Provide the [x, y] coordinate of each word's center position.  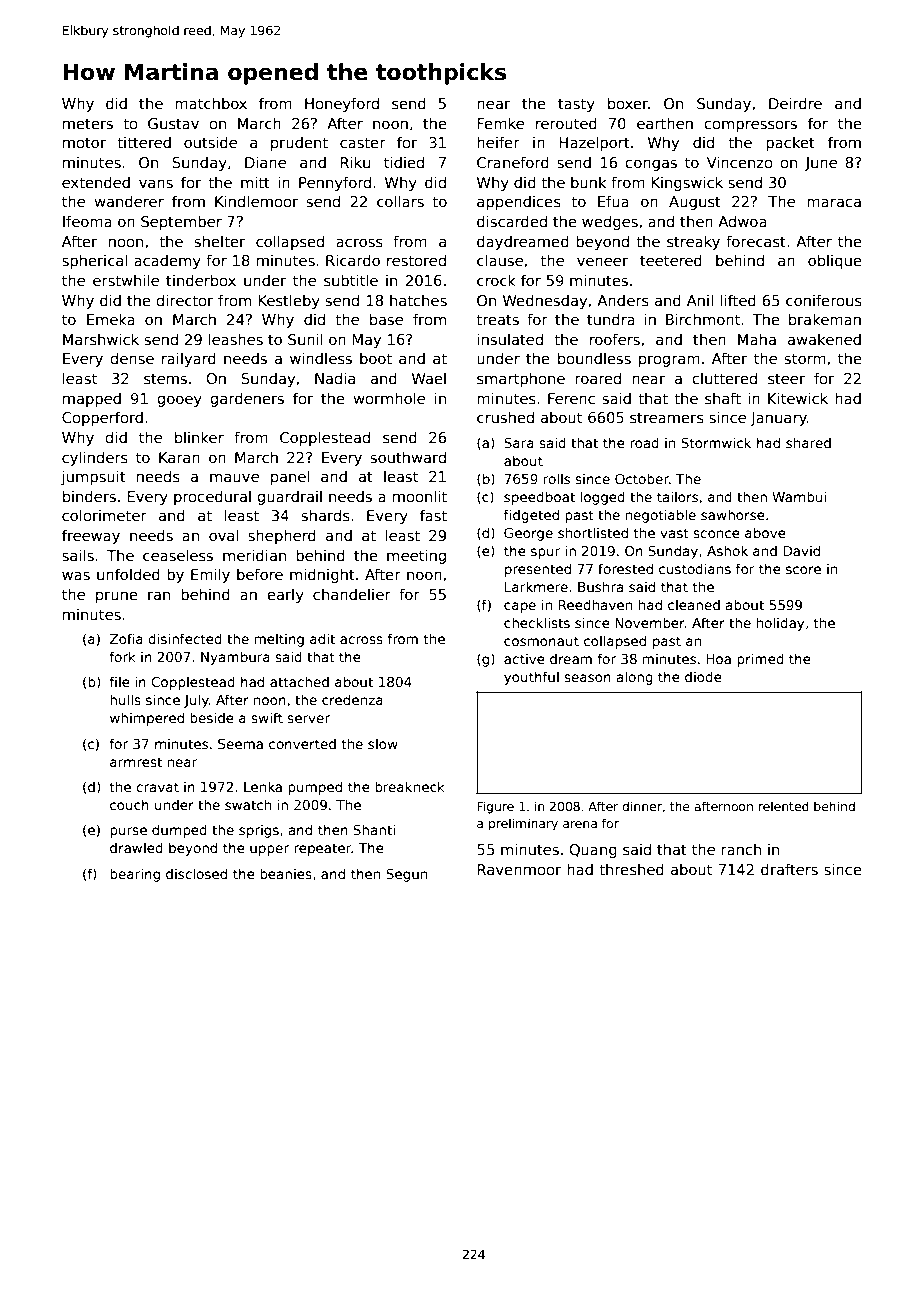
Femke [500, 123]
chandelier [352, 594]
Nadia [335, 378]
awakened [824, 339]
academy [167, 262]
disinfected [185, 638]
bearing [135, 875]
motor [84, 142]
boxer [628, 103]
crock [496, 280]
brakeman [825, 319]
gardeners [247, 399]
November [650, 622]
